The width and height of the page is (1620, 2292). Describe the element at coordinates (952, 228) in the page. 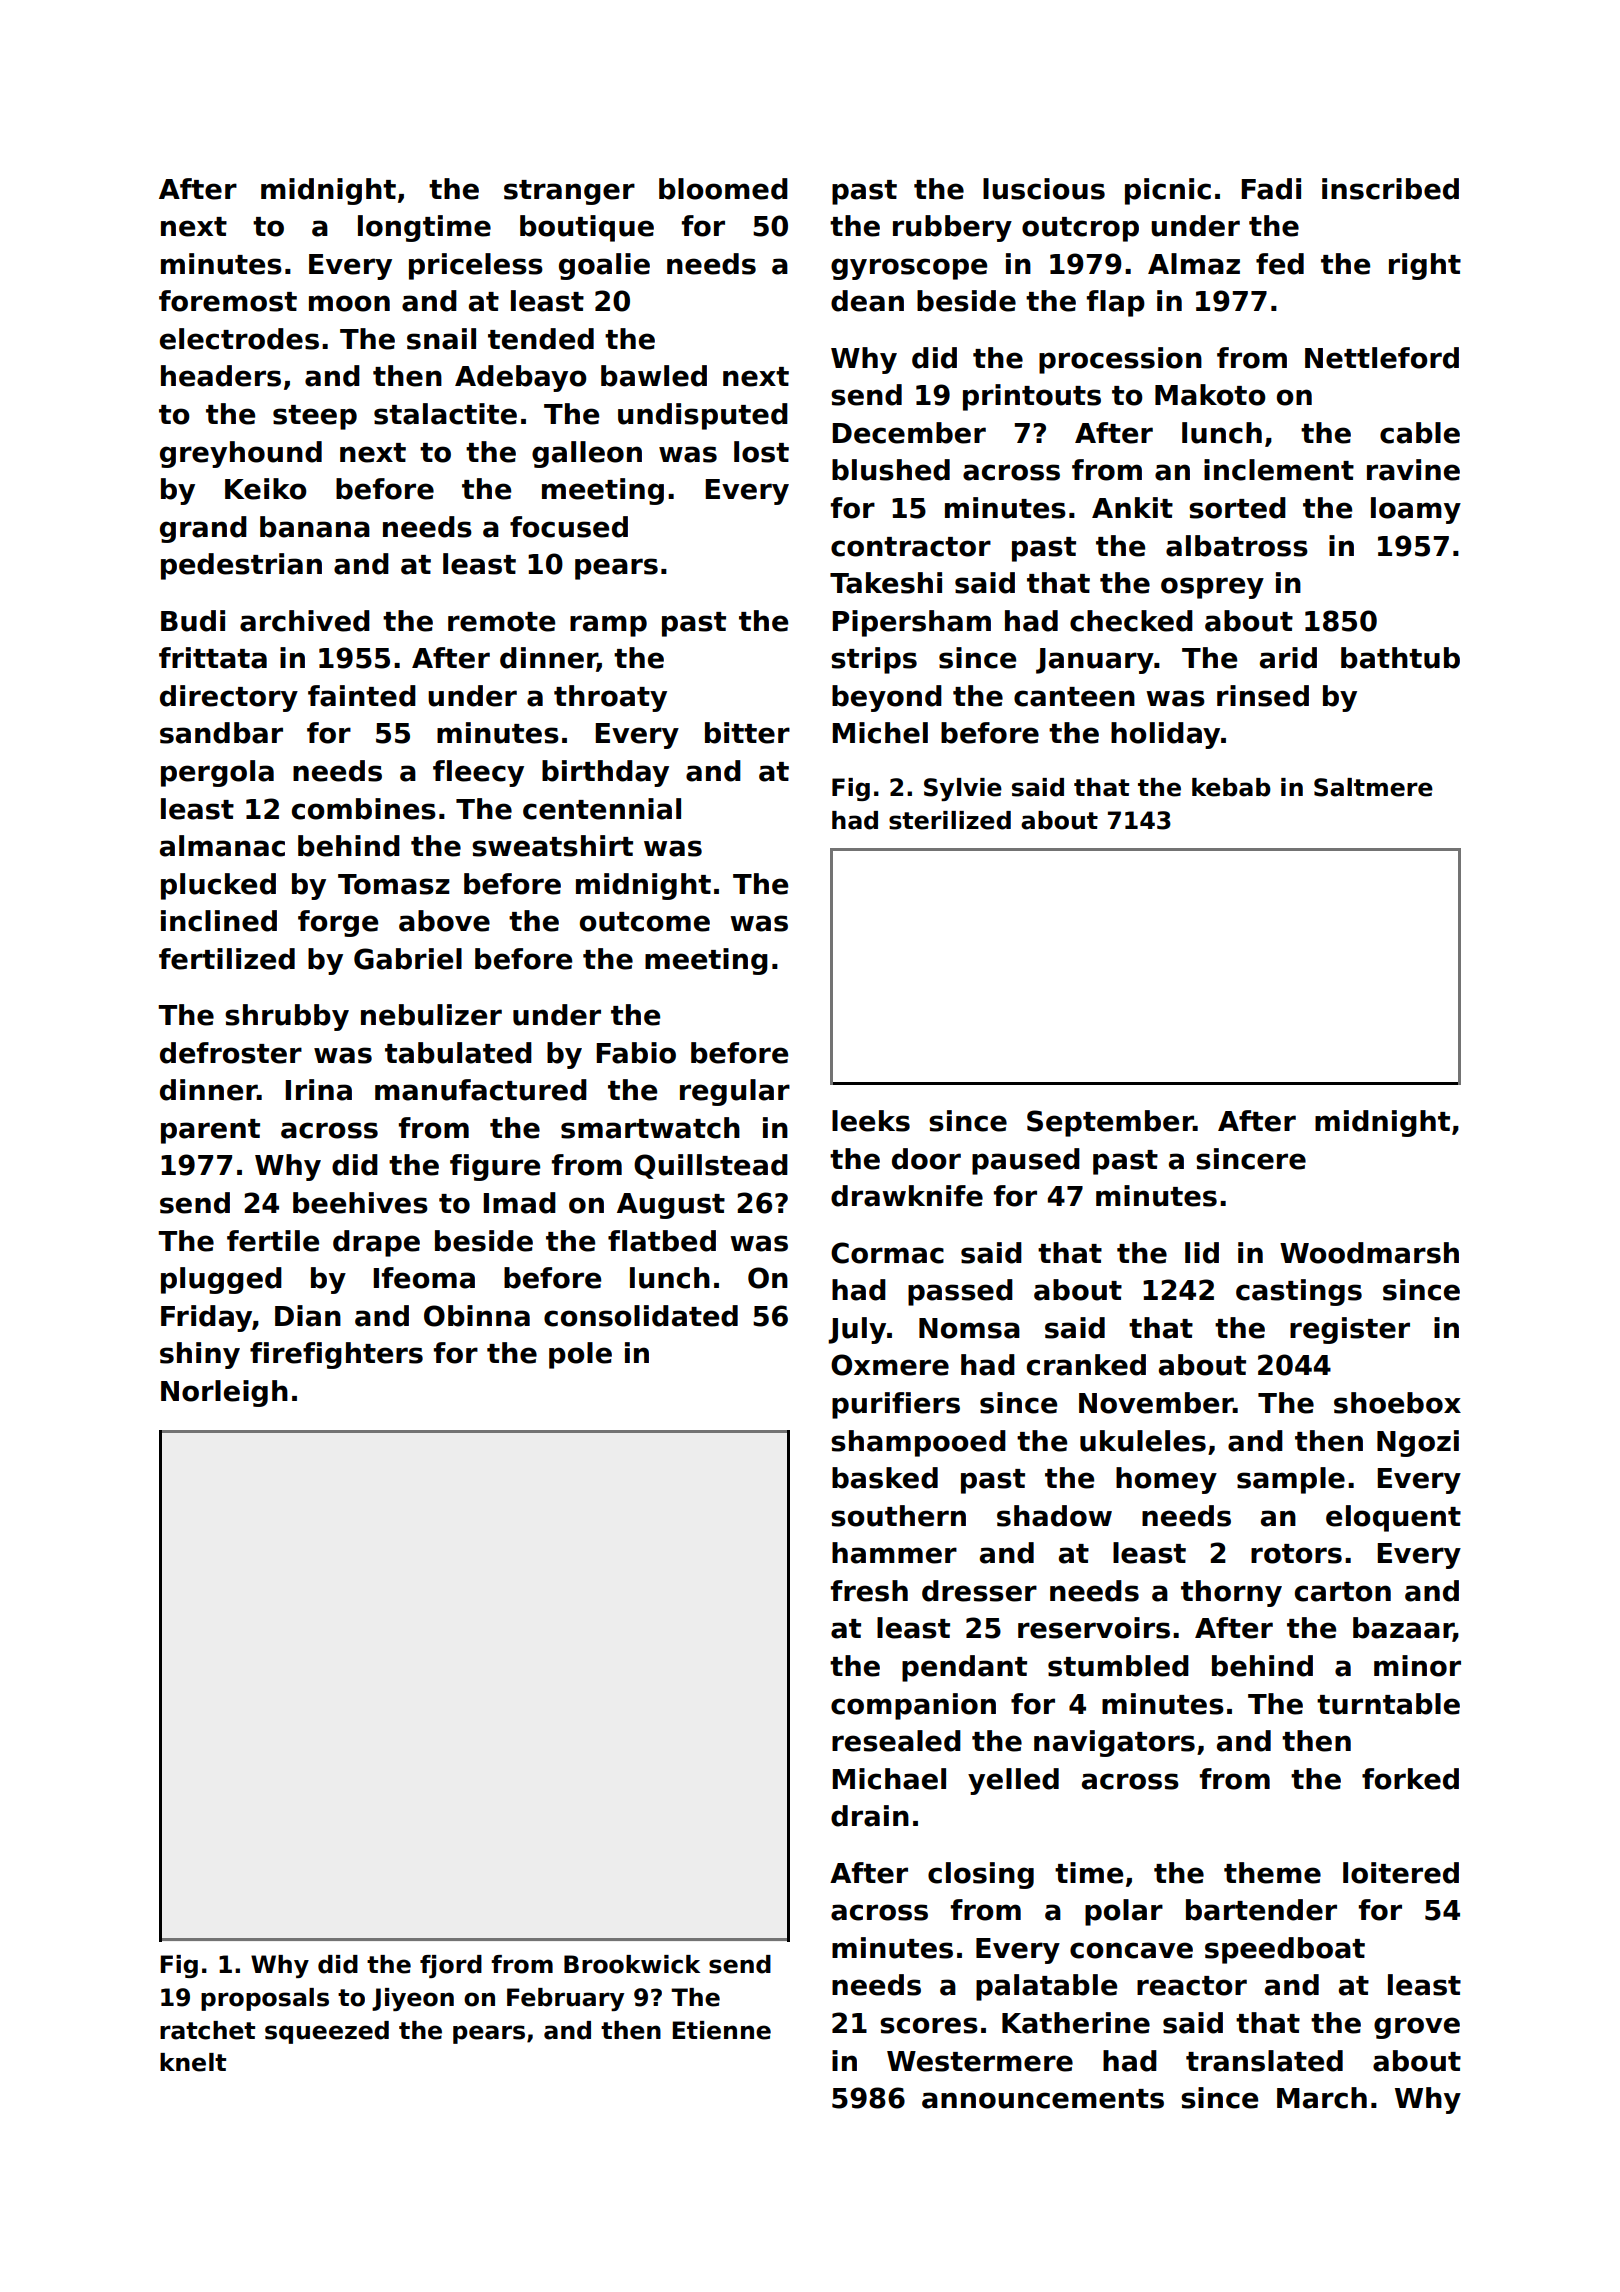

I see `rubbery` at that location.
